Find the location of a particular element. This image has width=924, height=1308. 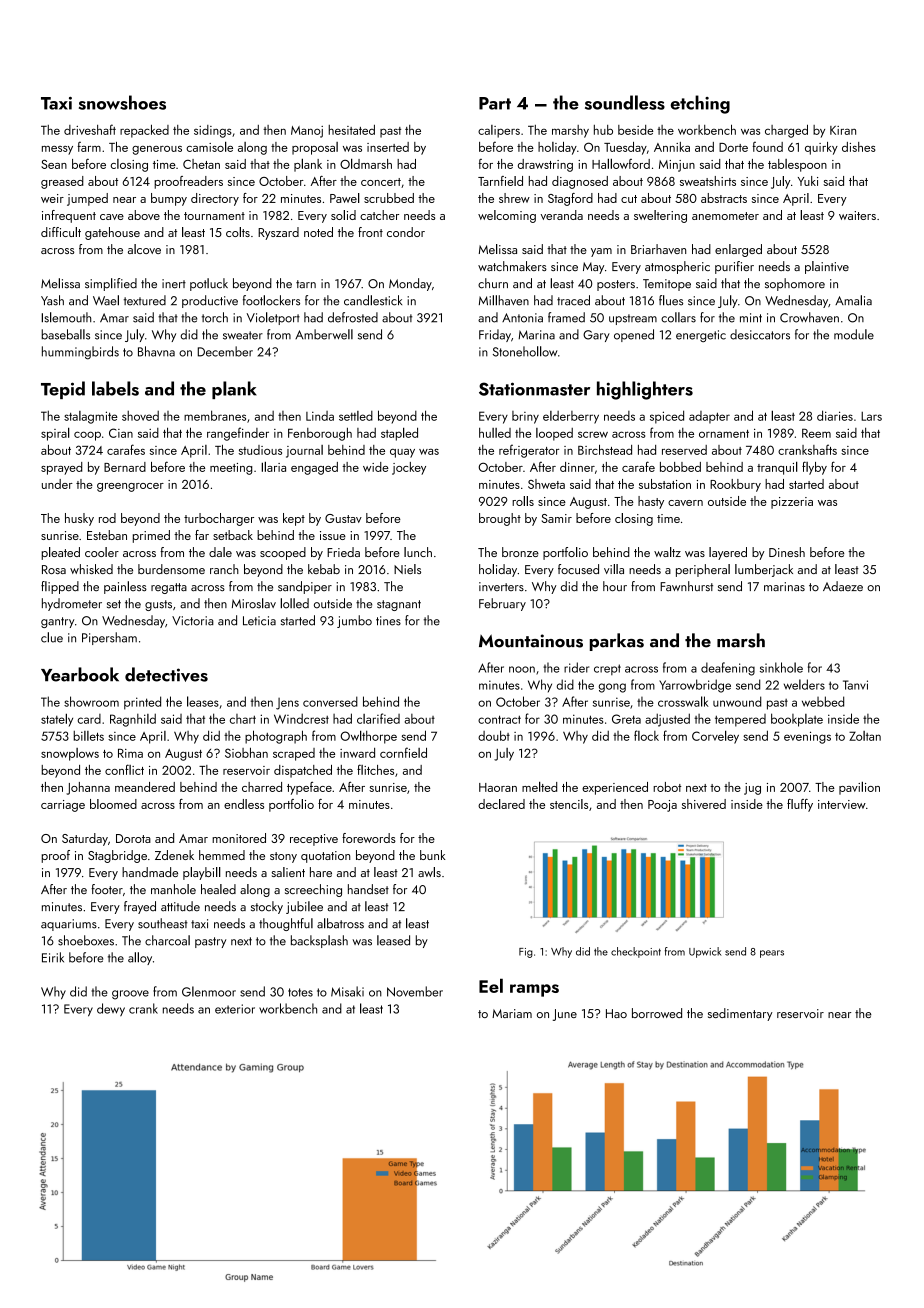

leased is located at coordinates (393, 940).
